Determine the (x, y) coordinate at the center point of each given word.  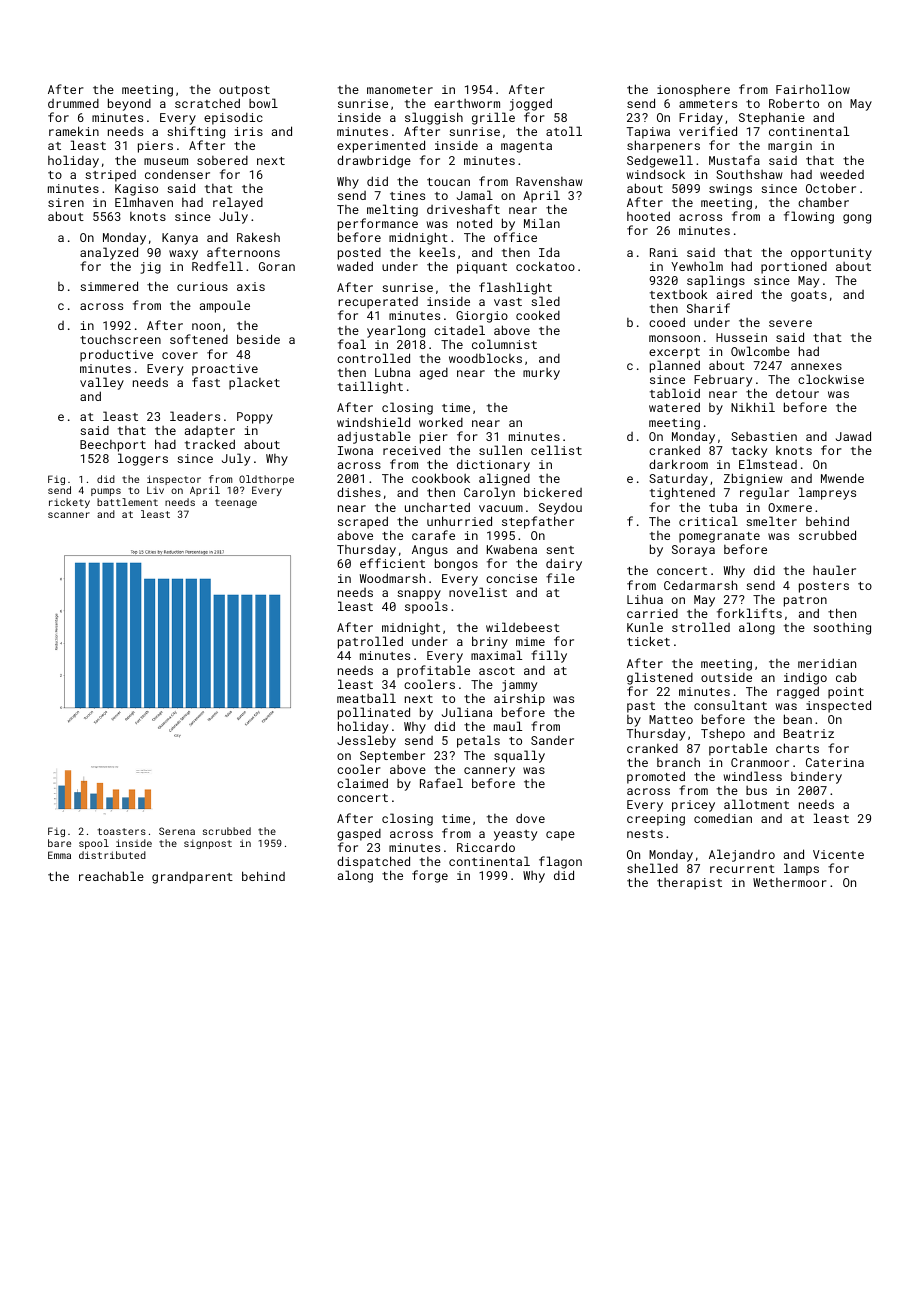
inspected (838, 706)
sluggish (434, 118)
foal (352, 344)
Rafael (441, 783)
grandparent (192, 878)
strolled (701, 627)
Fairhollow (813, 89)
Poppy (255, 418)
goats (809, 296)
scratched (207, 103)
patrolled (370, 642)
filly (549, 656)
